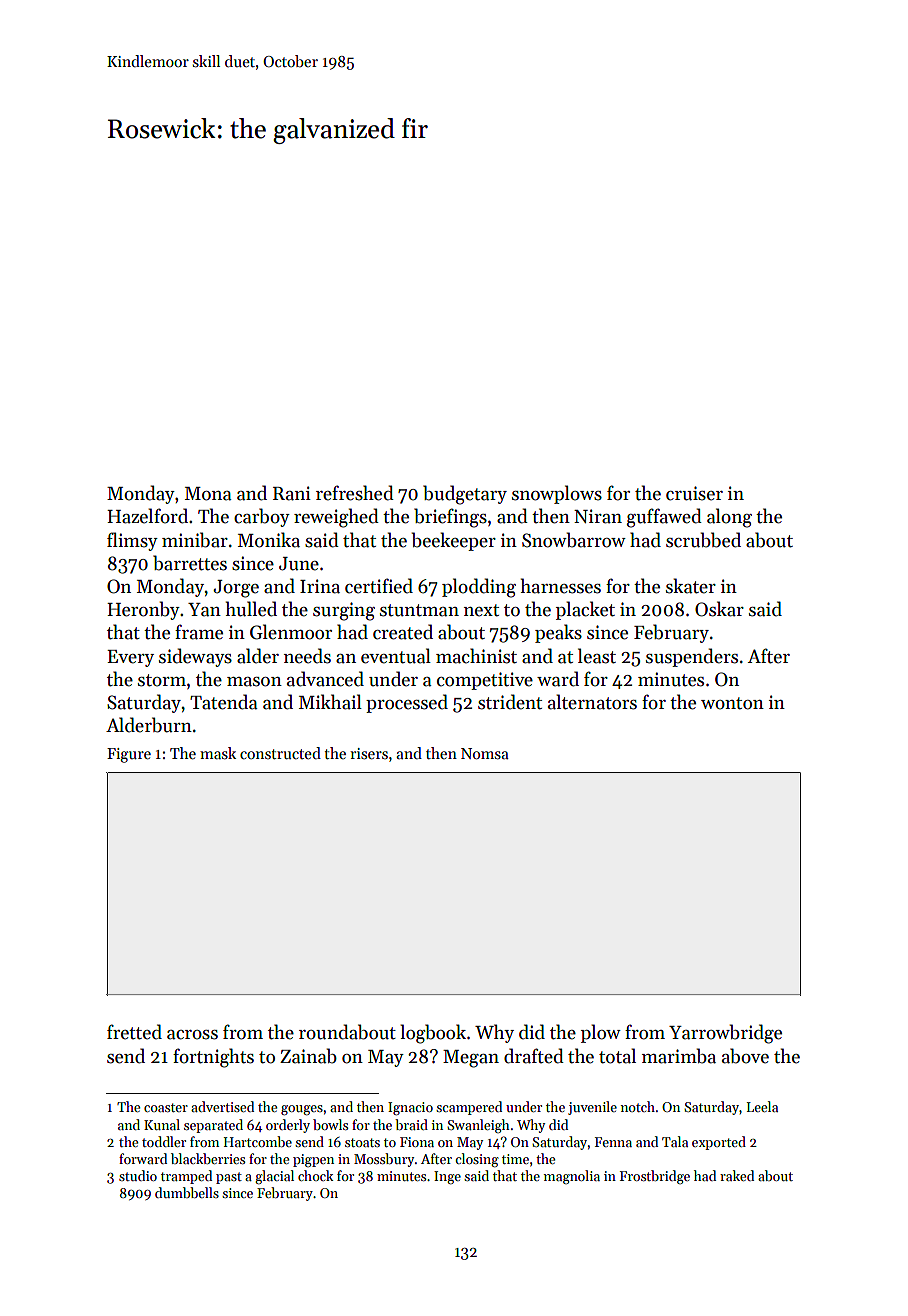  What do you see at coordinates (187, 1192) in the image?
I see `dumbbells` at bounding box center [187, 1192].
